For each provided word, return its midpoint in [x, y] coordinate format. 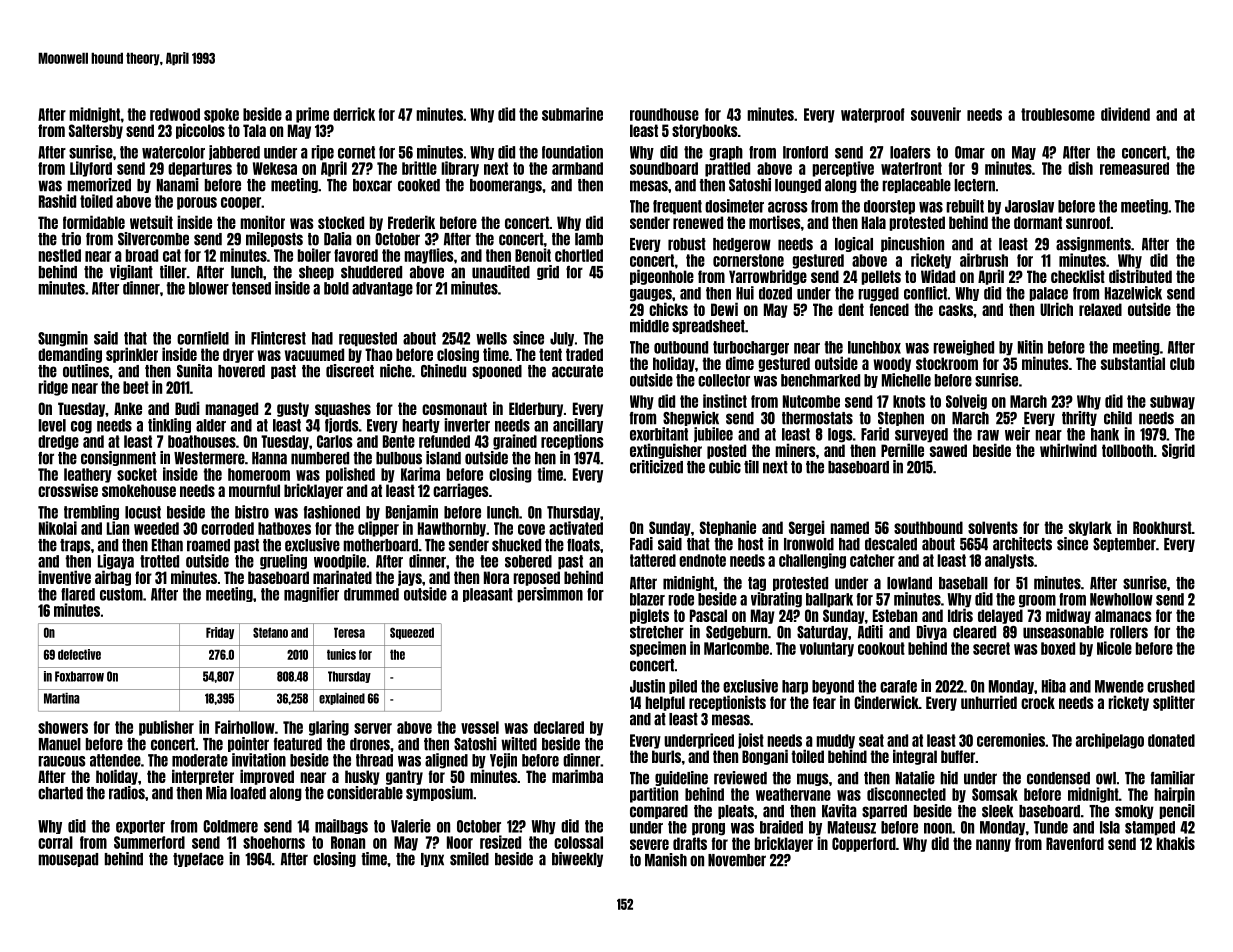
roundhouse [664, 114]
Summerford [149, 842]
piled [683, 686]
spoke [221, 115]
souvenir [936, 114]
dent [851, 309]
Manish [666, 860]
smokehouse [139, 490]
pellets [881, 277]
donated [1171, 740]
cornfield [203, 338]
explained [342, 698]
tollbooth [1127, 450]
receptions [572, 442]
